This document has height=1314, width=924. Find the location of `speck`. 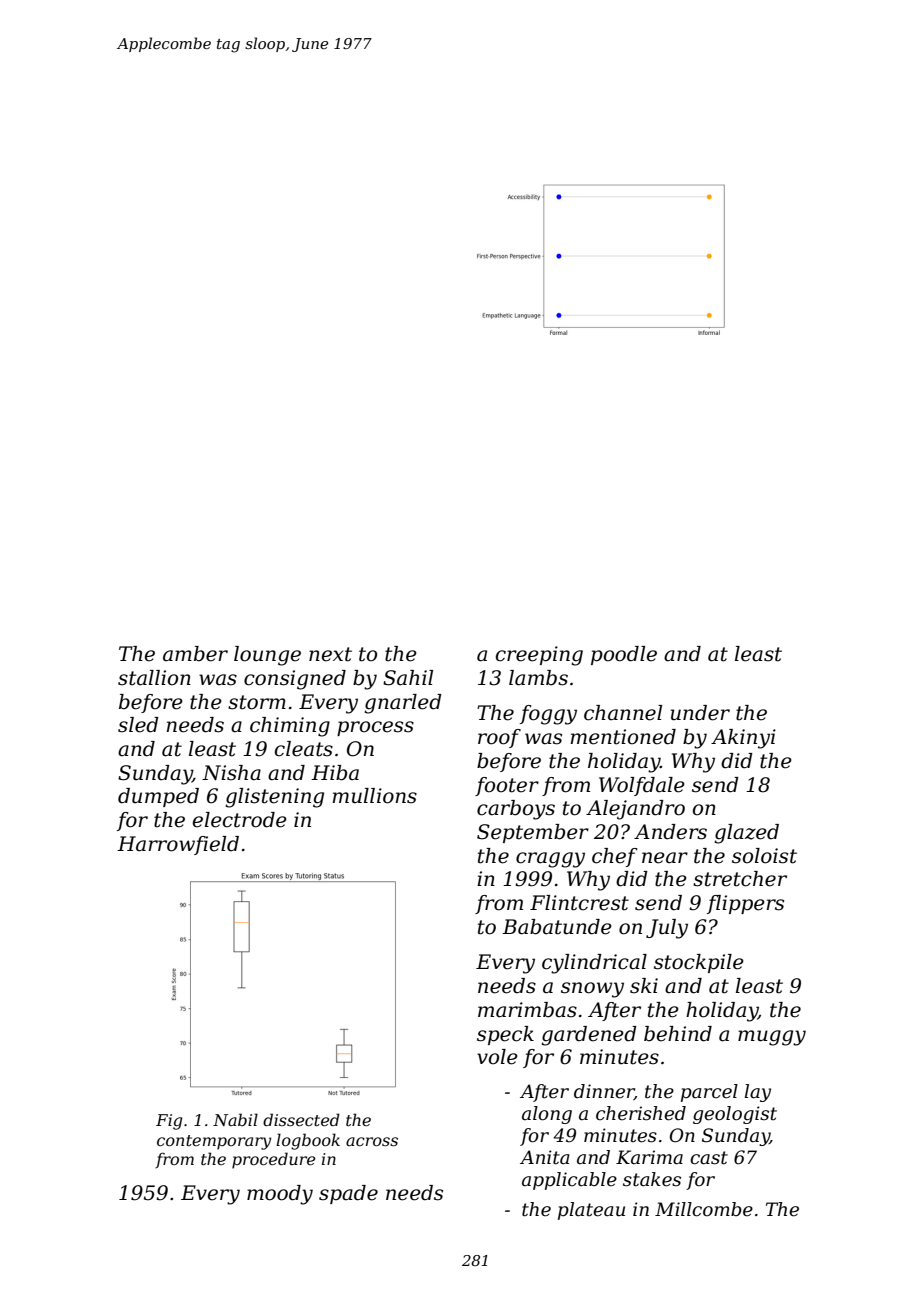

speck is located at coordinates (505, 1035).
